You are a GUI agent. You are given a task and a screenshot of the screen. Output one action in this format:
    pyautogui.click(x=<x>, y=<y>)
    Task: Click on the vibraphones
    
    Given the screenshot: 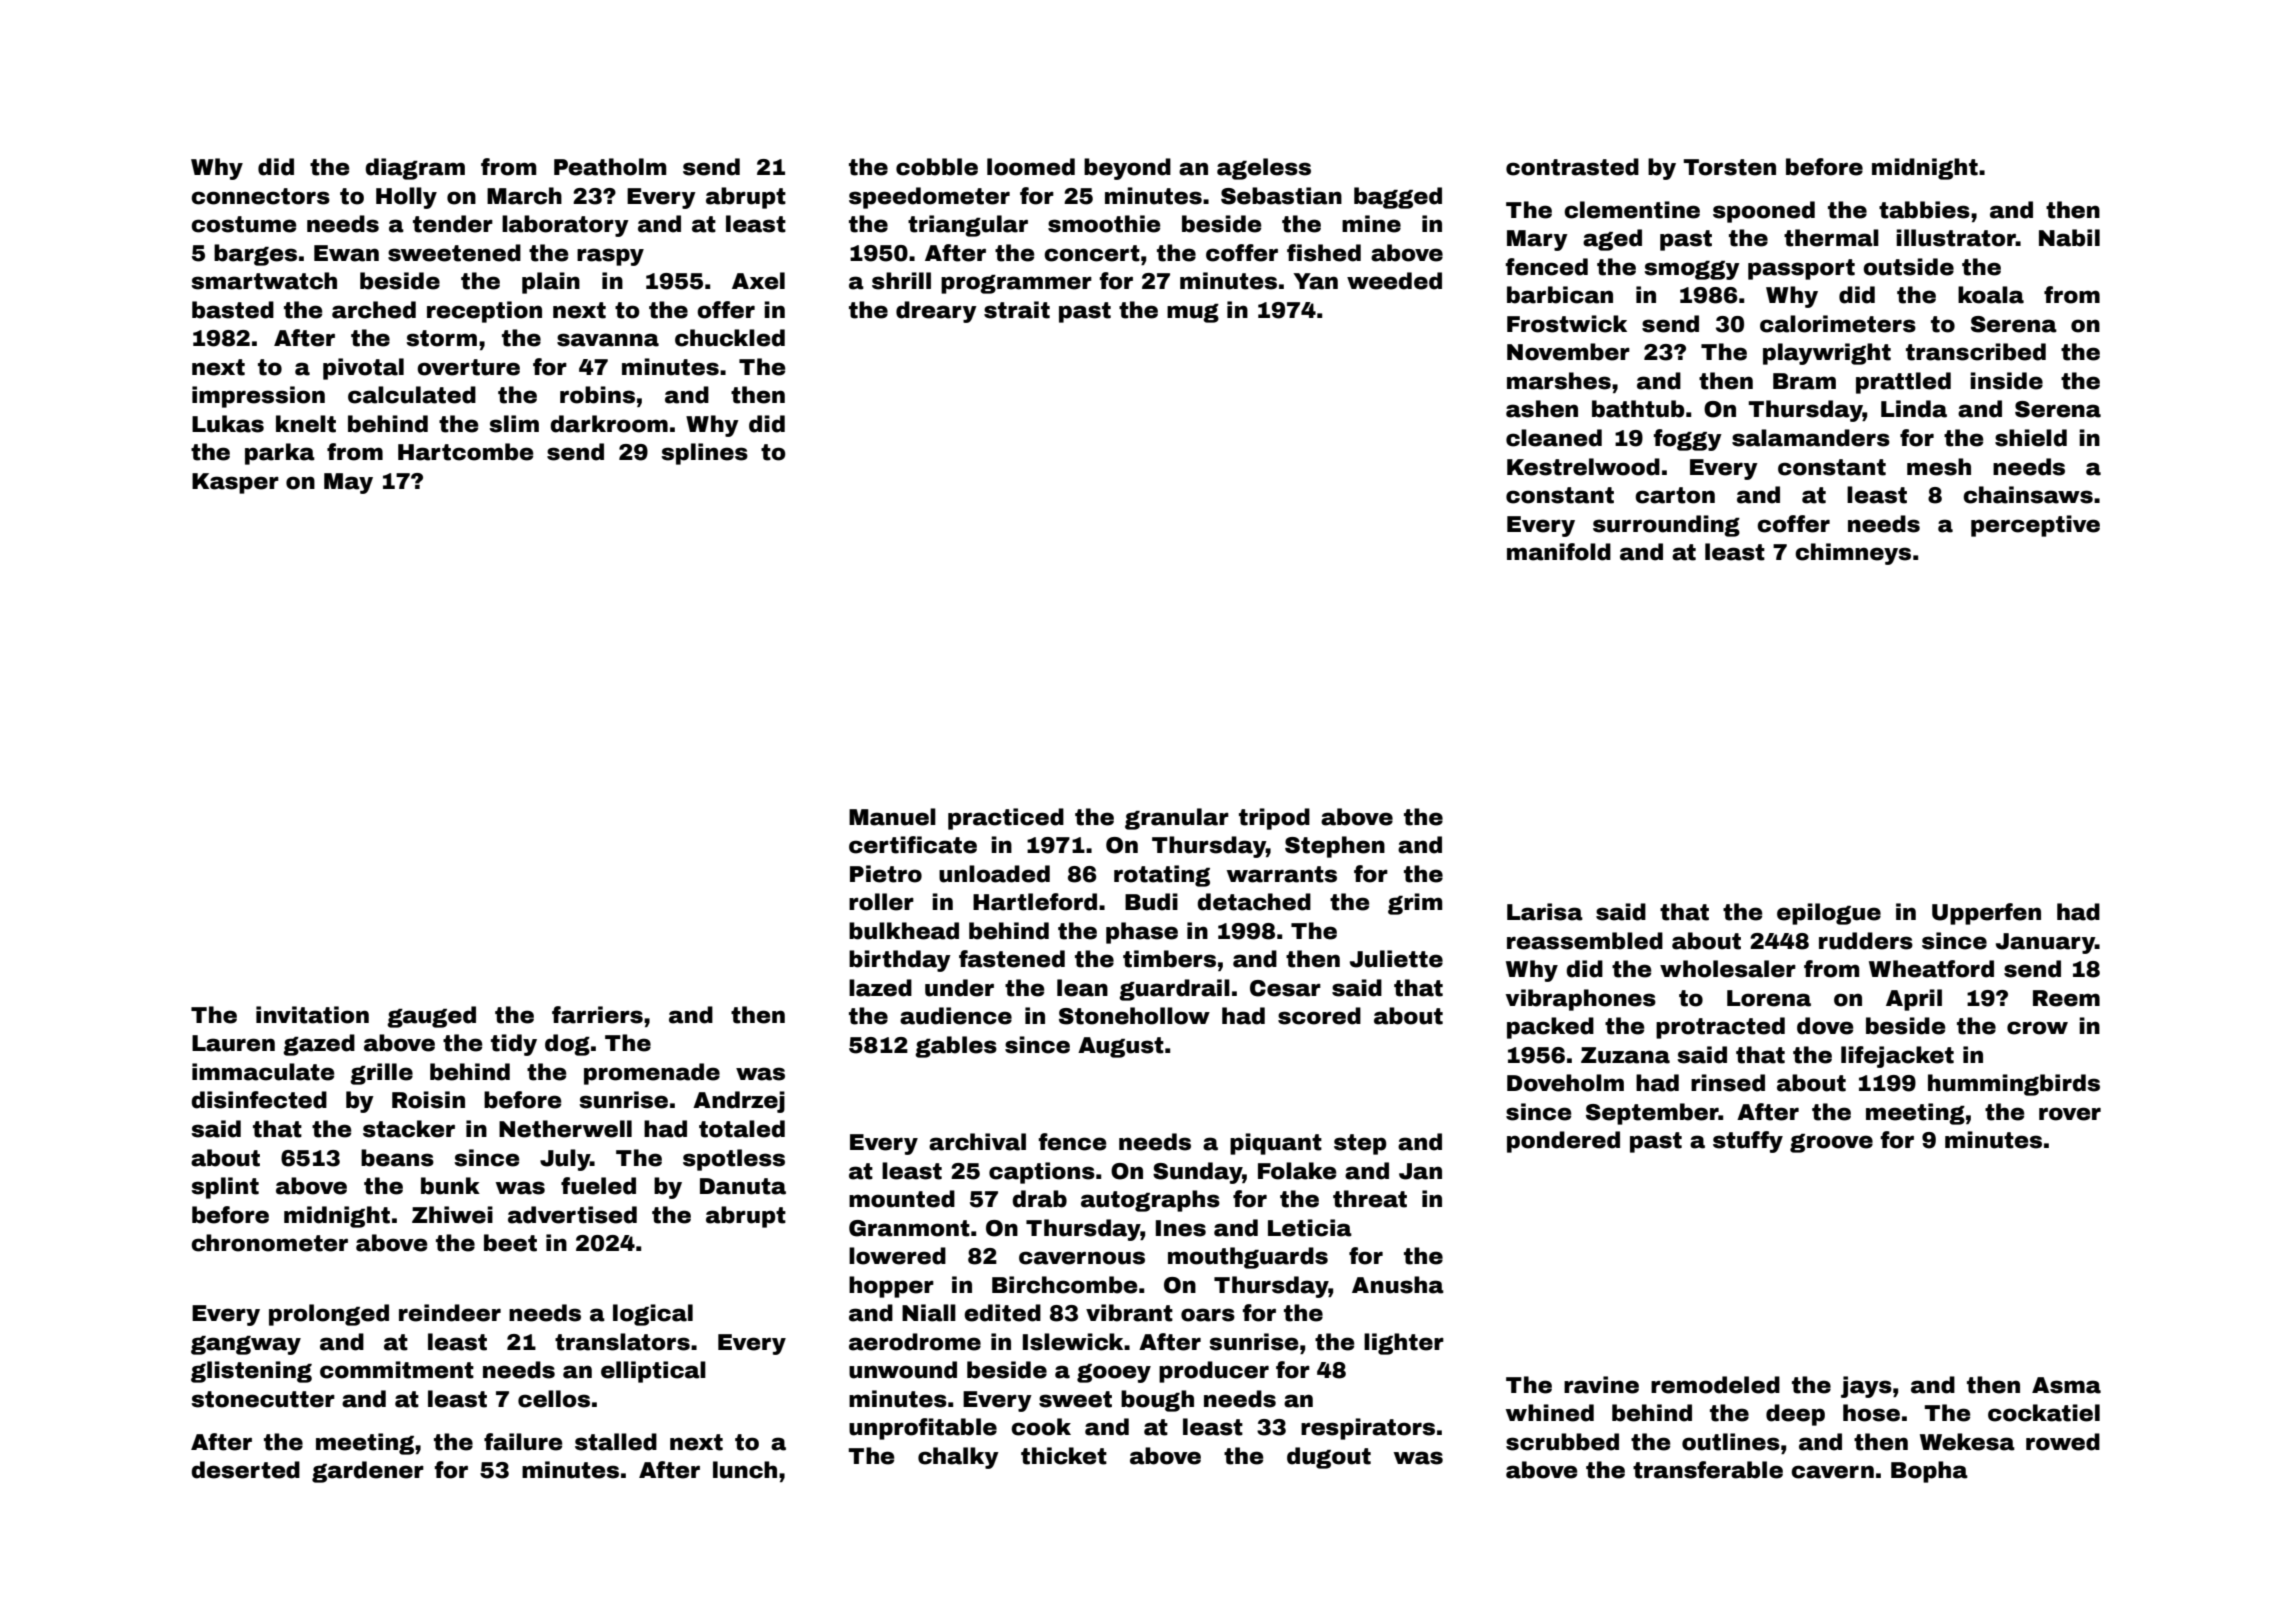 What is the action you would take?
    pyautogui.click(x=1581, y=1000)
